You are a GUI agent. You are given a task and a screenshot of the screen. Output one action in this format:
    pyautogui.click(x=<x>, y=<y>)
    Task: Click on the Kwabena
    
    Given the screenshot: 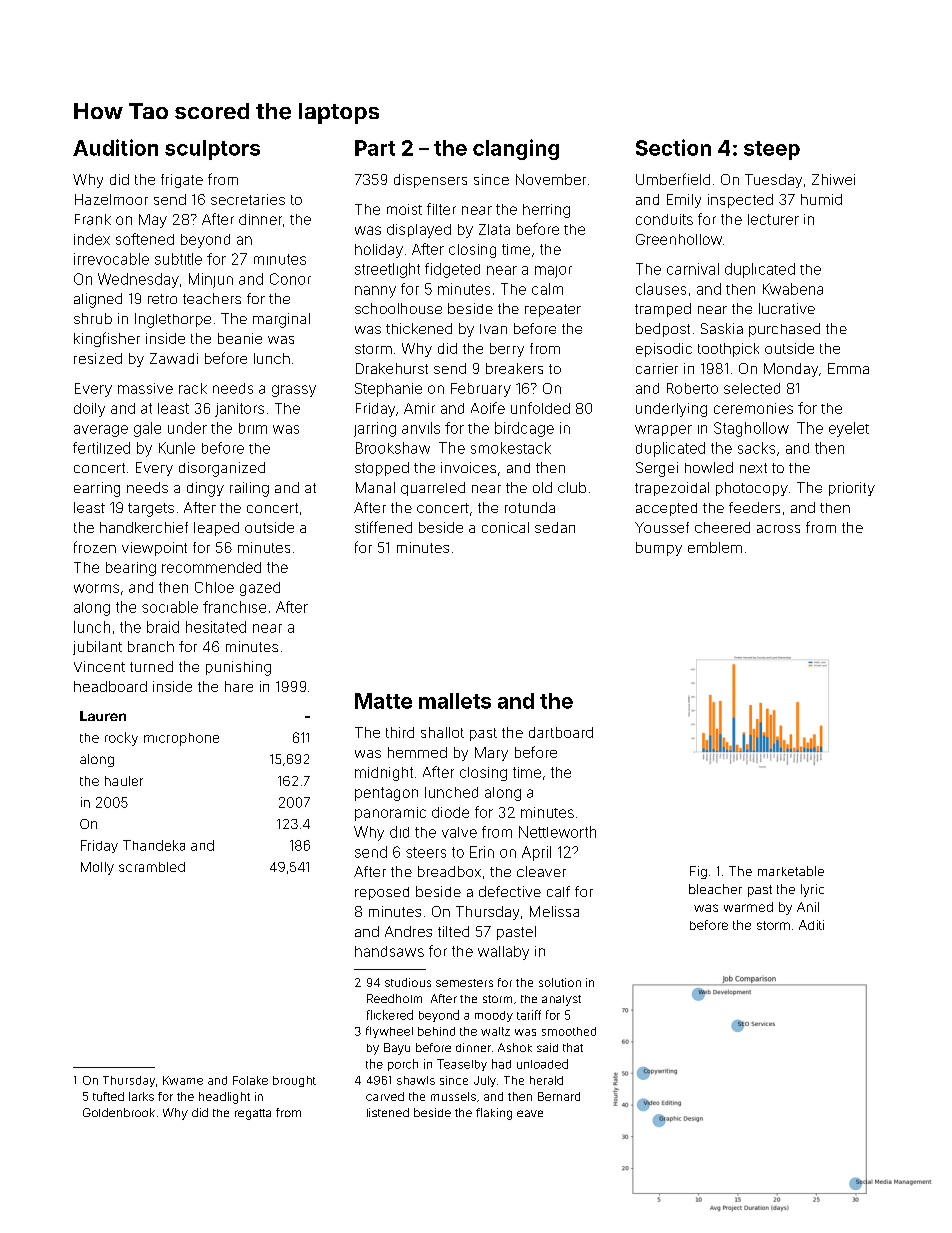 What is the action you would take?
    pyautogui.click(x=793, y=289)
